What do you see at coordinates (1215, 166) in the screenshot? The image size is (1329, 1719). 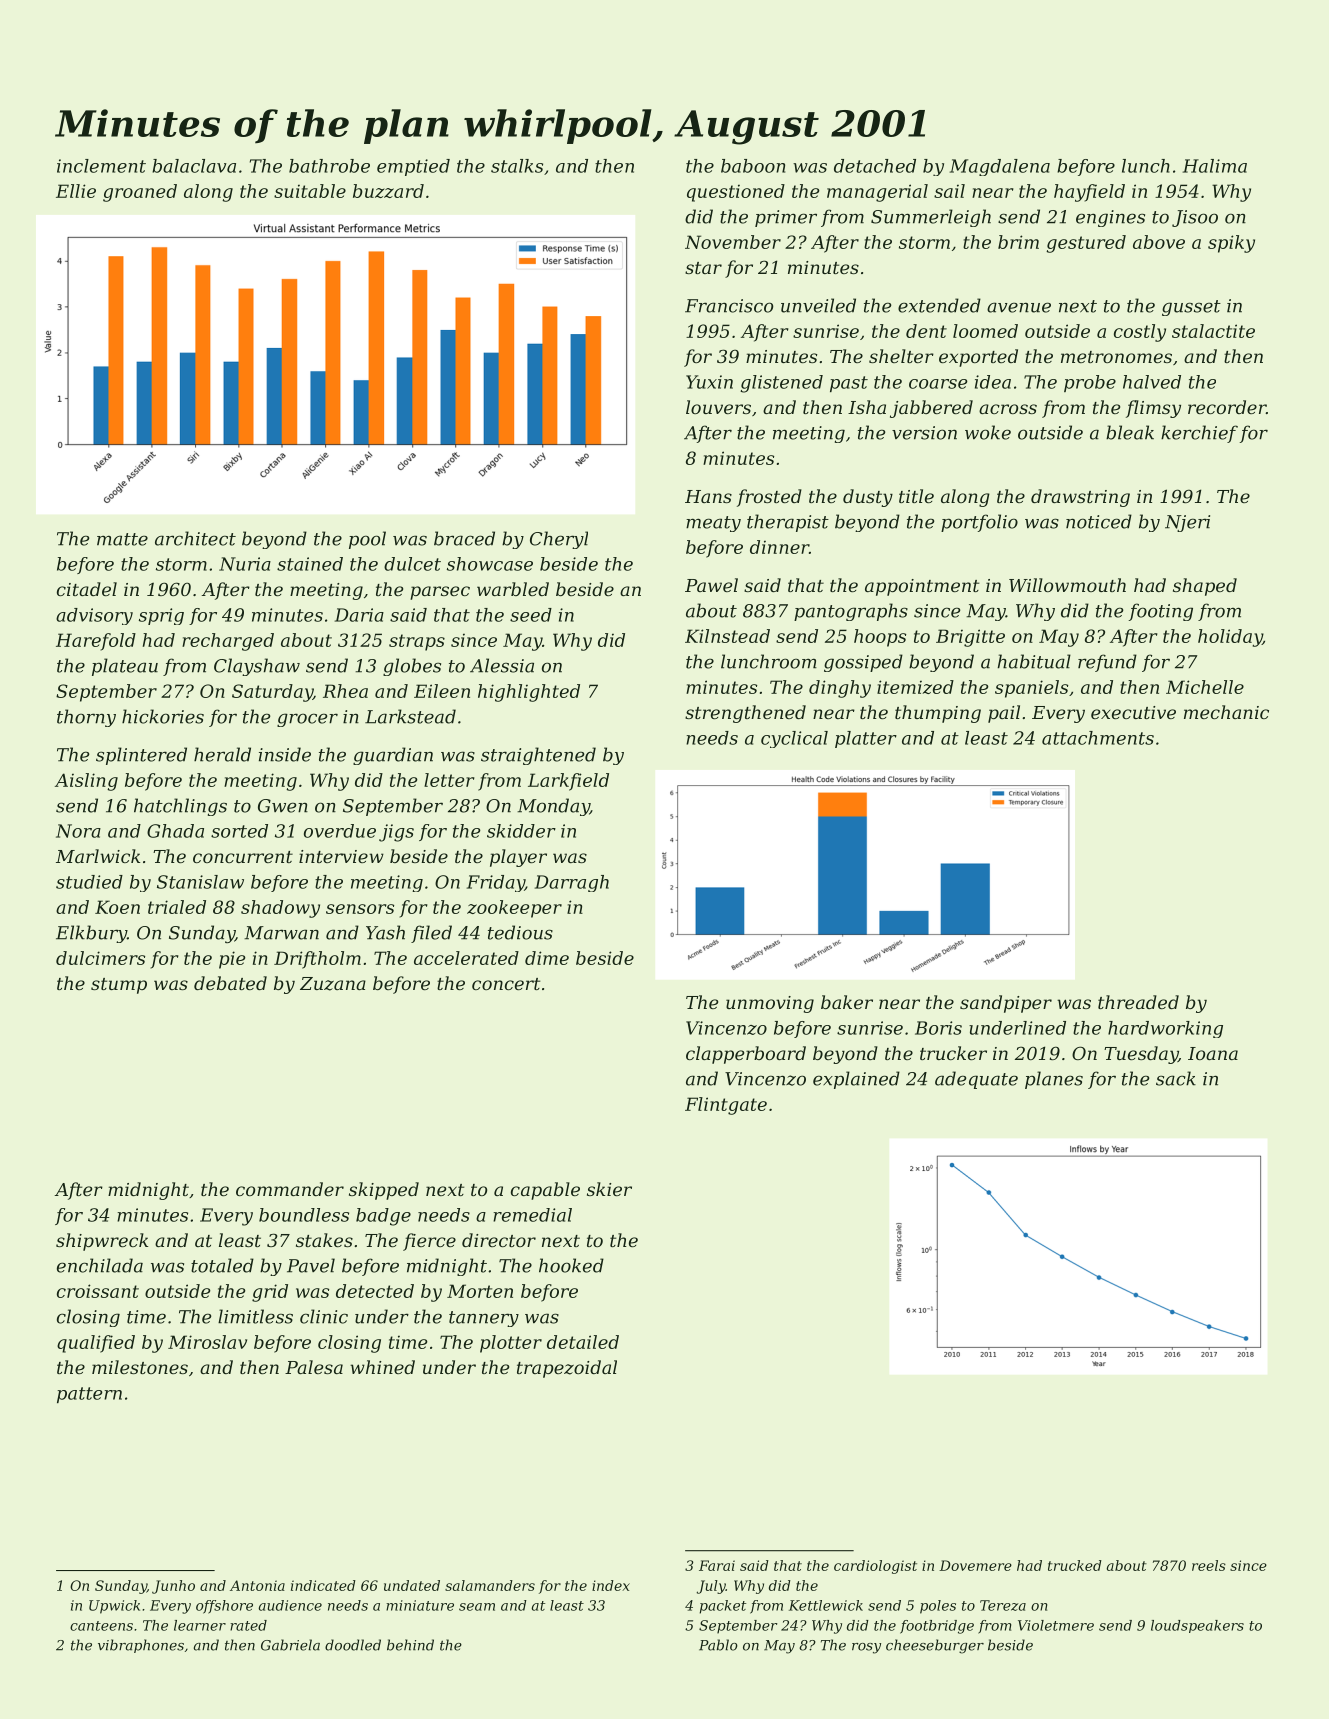 I see `Halima` at bounding box center [1215, 166].
